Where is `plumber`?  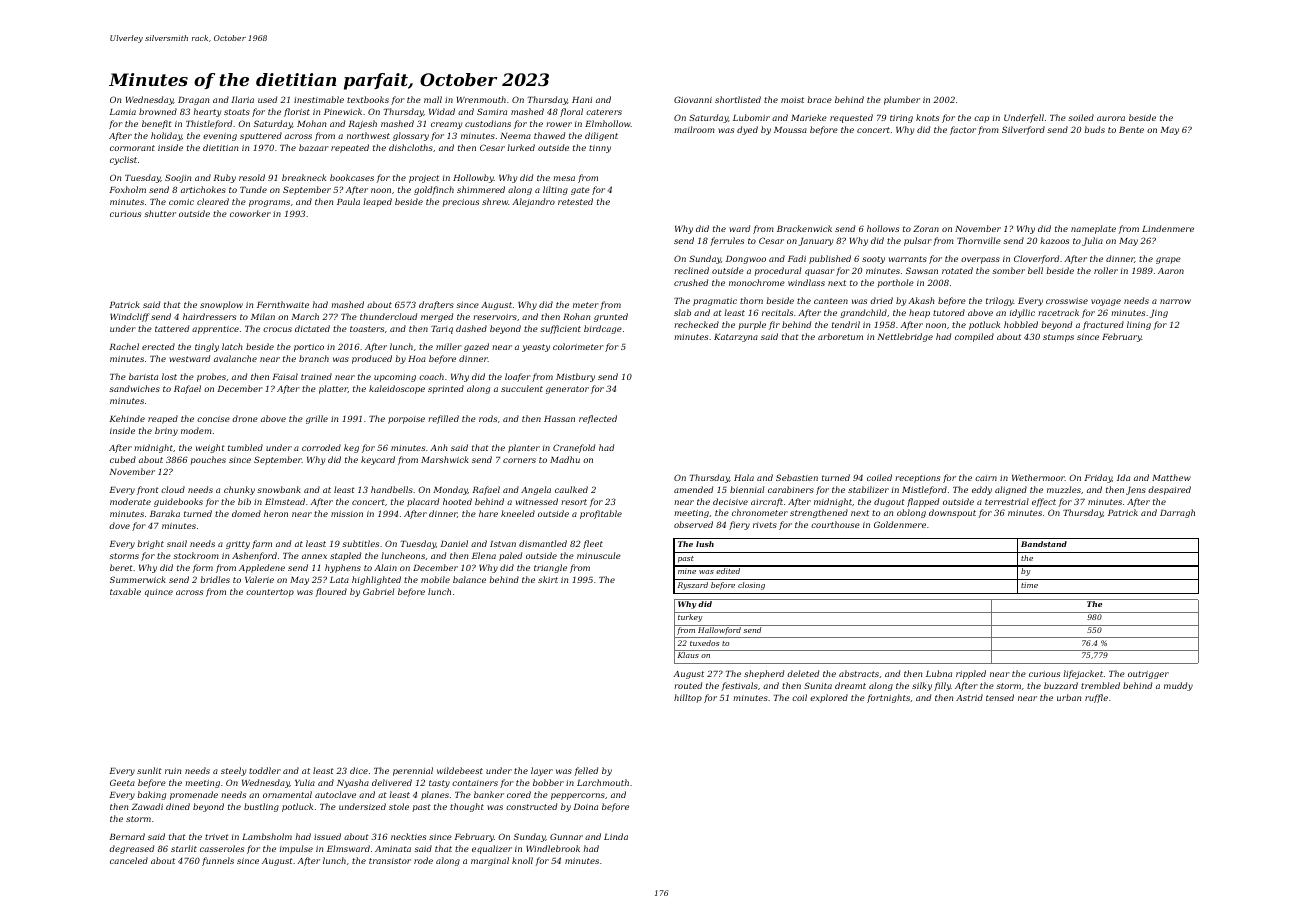
plumber is located at coordinates (902, 100).
